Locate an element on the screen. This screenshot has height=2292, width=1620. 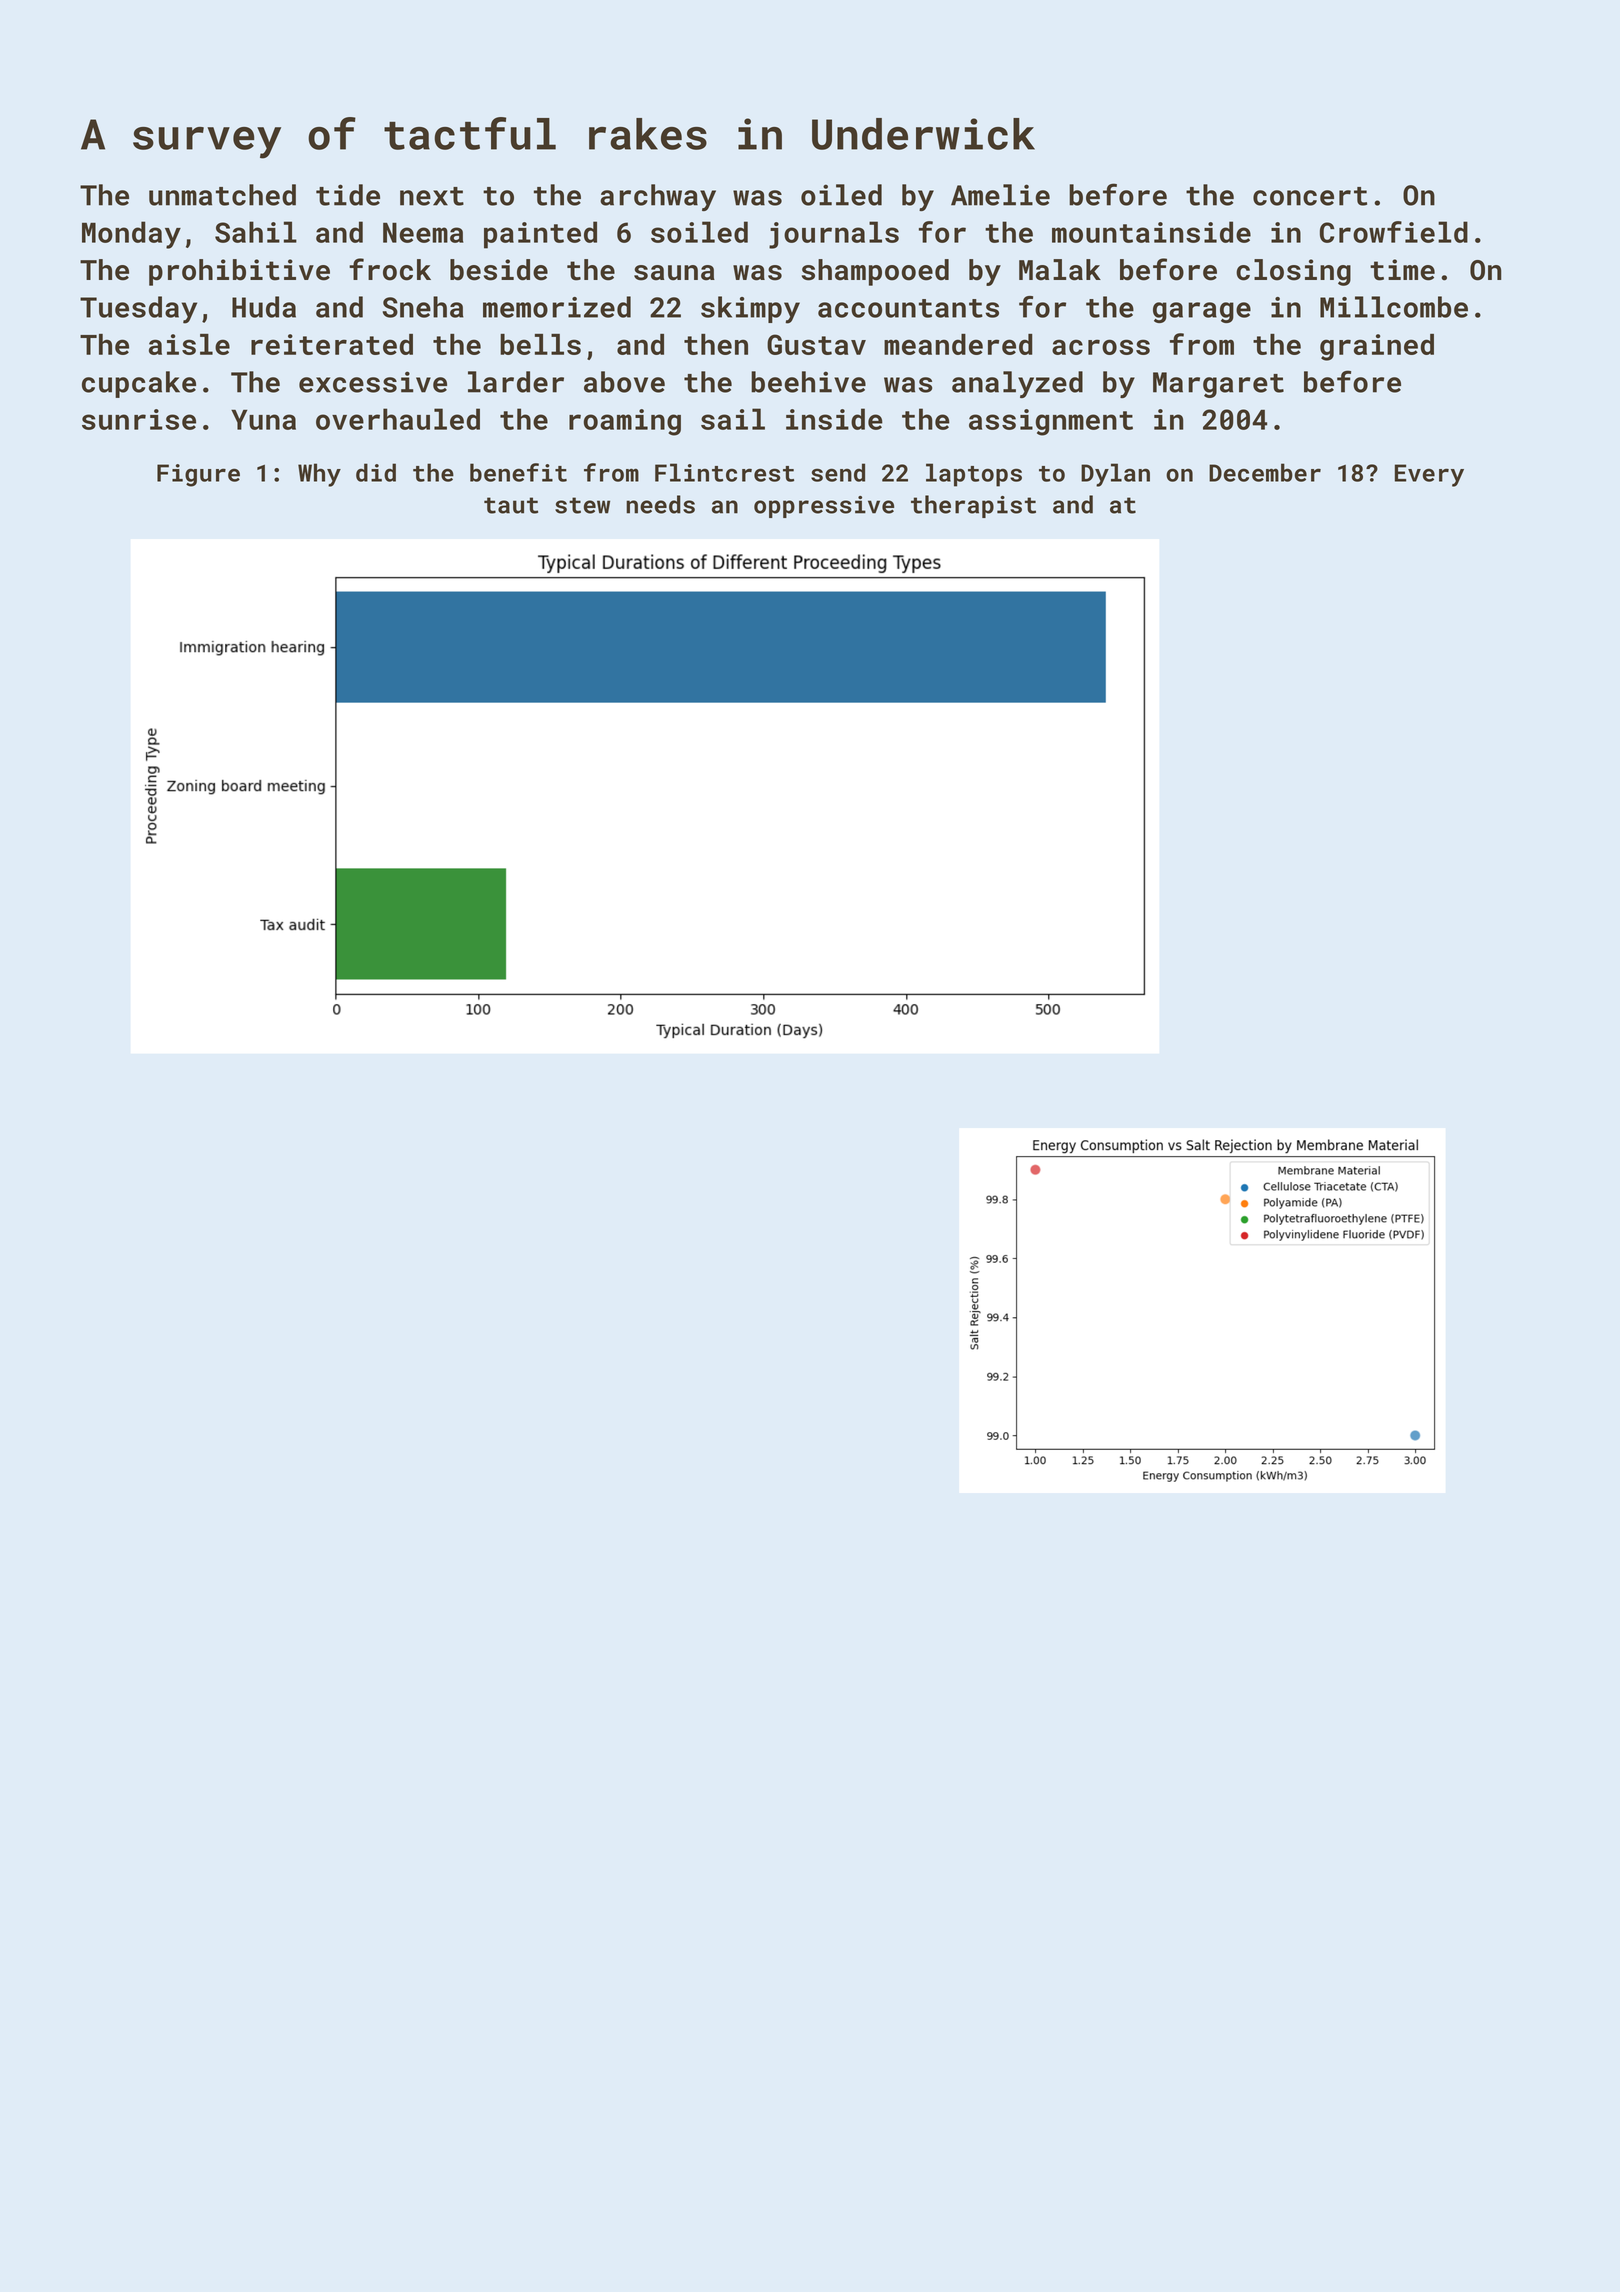
time is located at coordinates (1402, 270).
